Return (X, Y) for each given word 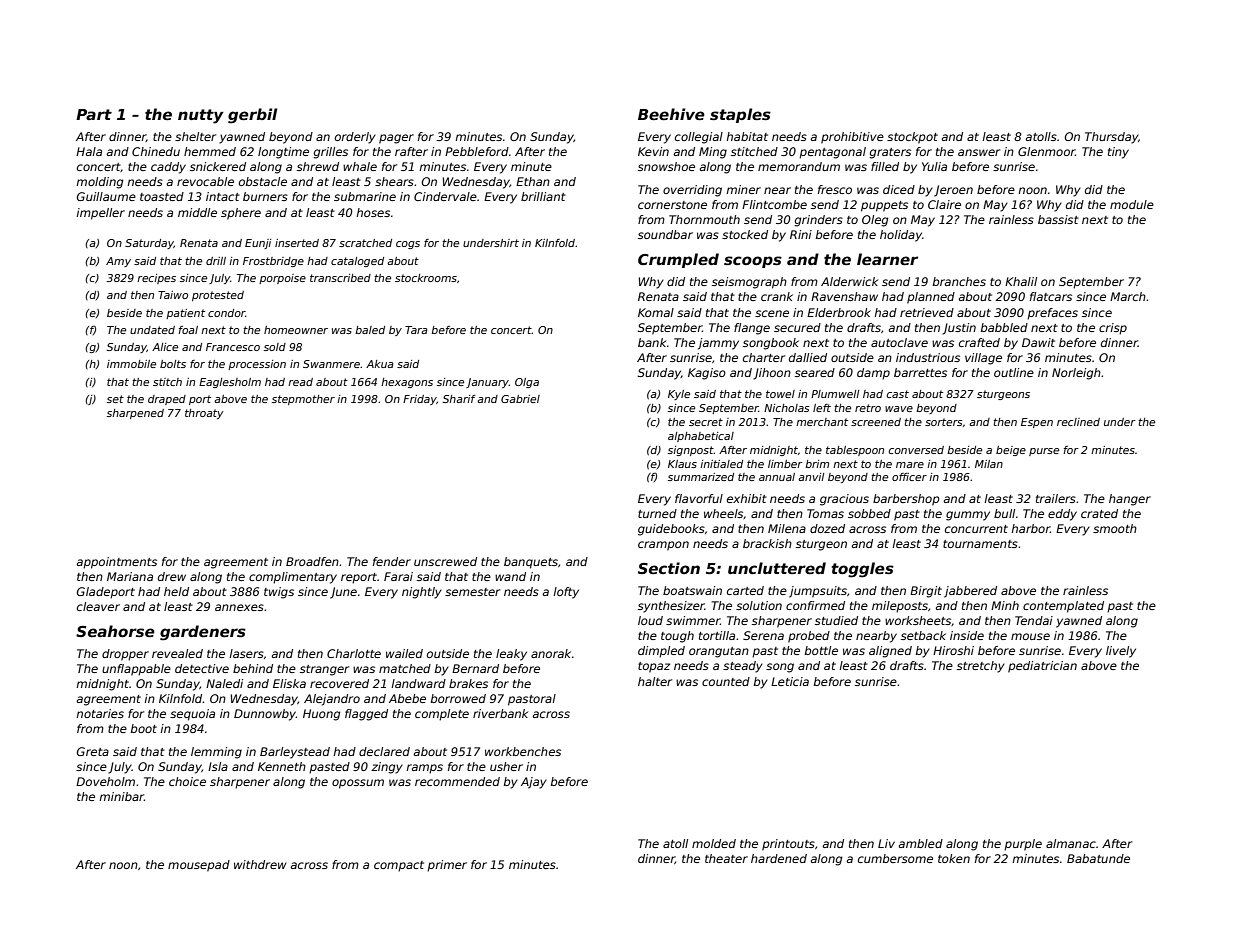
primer (447, 866)
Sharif (459, 399)
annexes (239, 607)
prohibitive (852, 138)
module (1132, 204)
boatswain (692, 590)
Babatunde (1098, 858)
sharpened (135, 414)
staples (740, 115)
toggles (862, 570)
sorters (944, 422)
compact (399, 866)
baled (370, 330)
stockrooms (426, 278)
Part (94, 114)
